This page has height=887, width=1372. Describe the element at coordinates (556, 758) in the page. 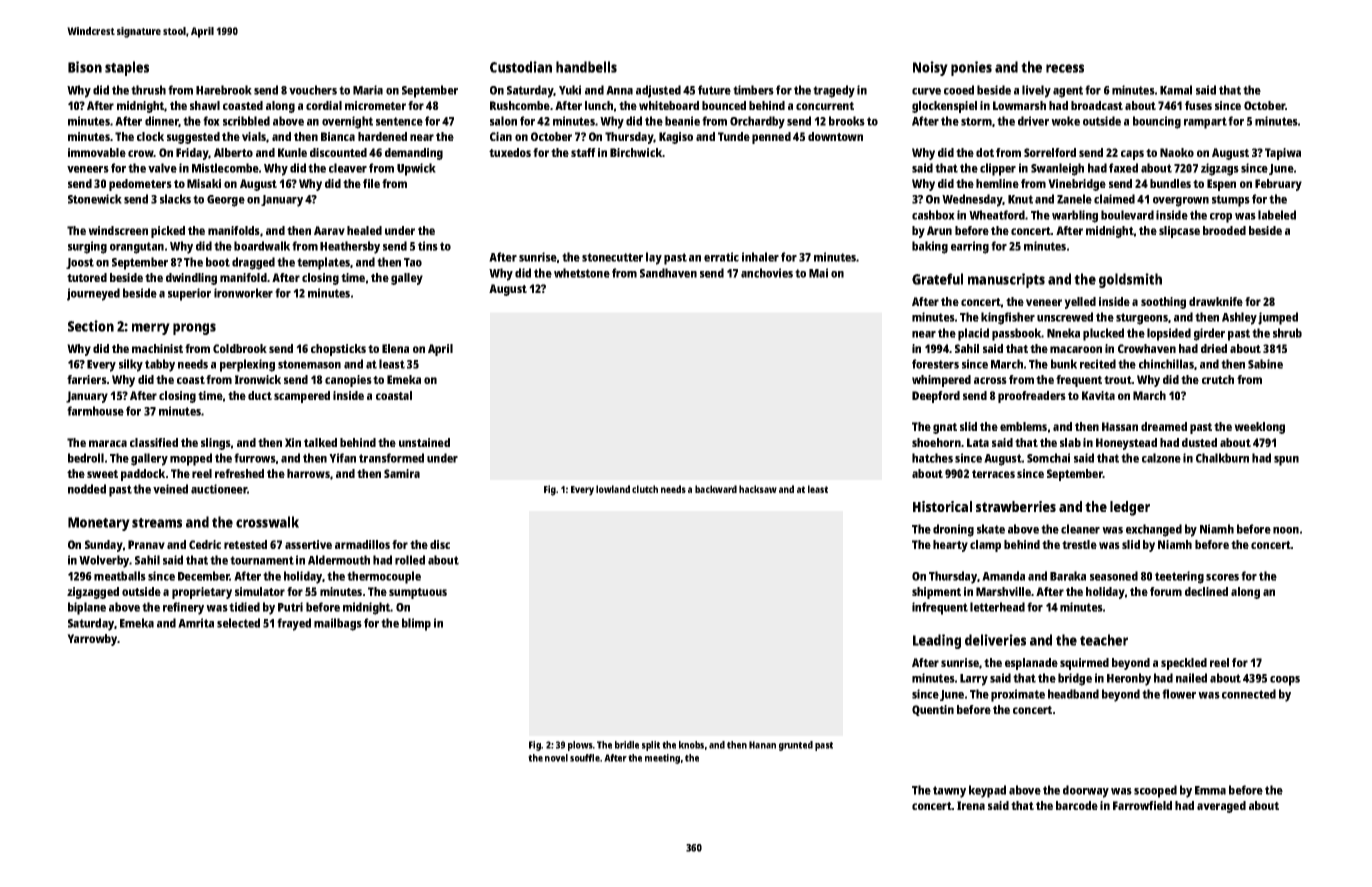

I see `novel` at that location.
